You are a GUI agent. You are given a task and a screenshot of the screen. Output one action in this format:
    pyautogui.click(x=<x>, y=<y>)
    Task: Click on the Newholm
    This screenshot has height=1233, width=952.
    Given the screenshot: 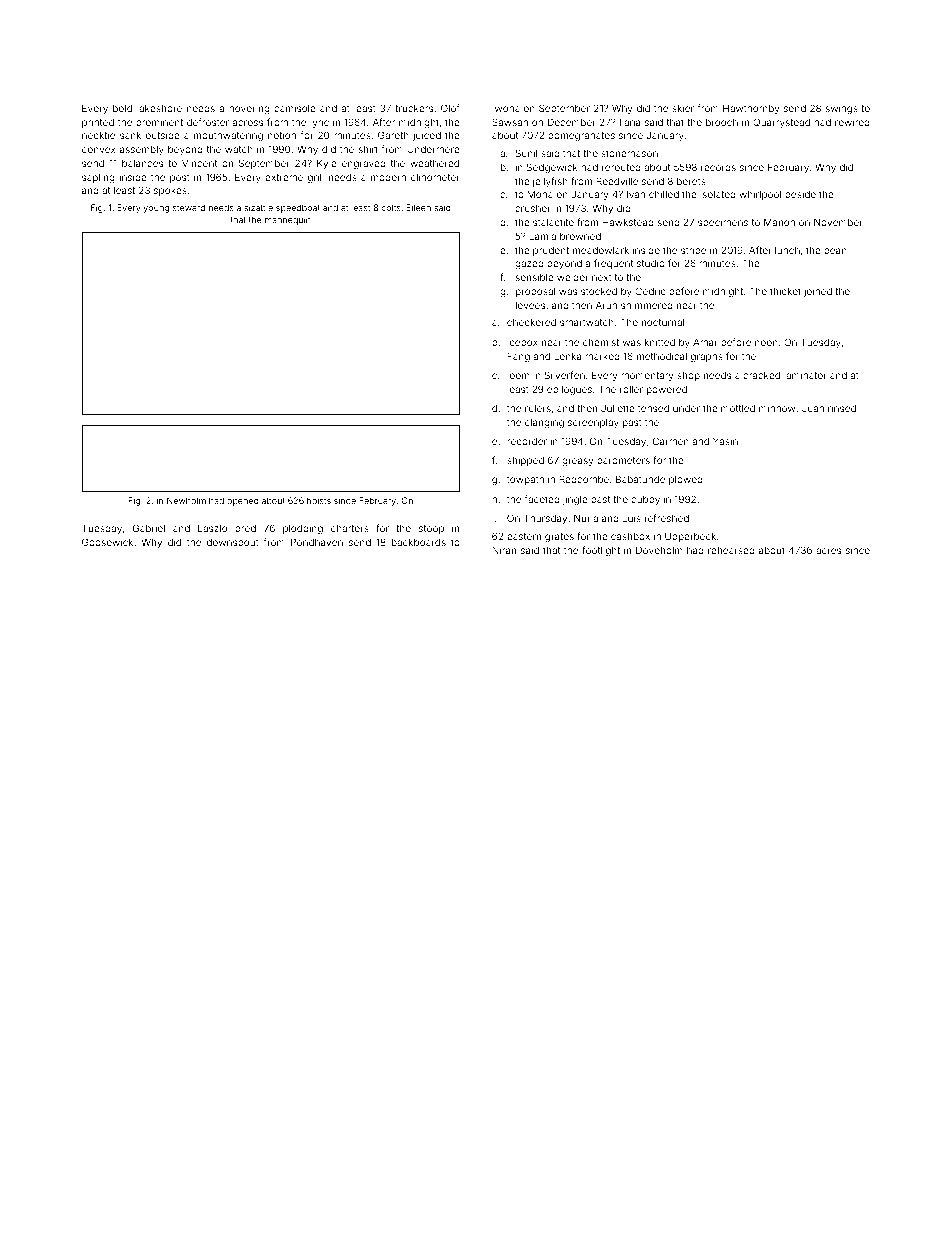 What is the action you would take?
    pyautogui.click(x=186, y=500)
